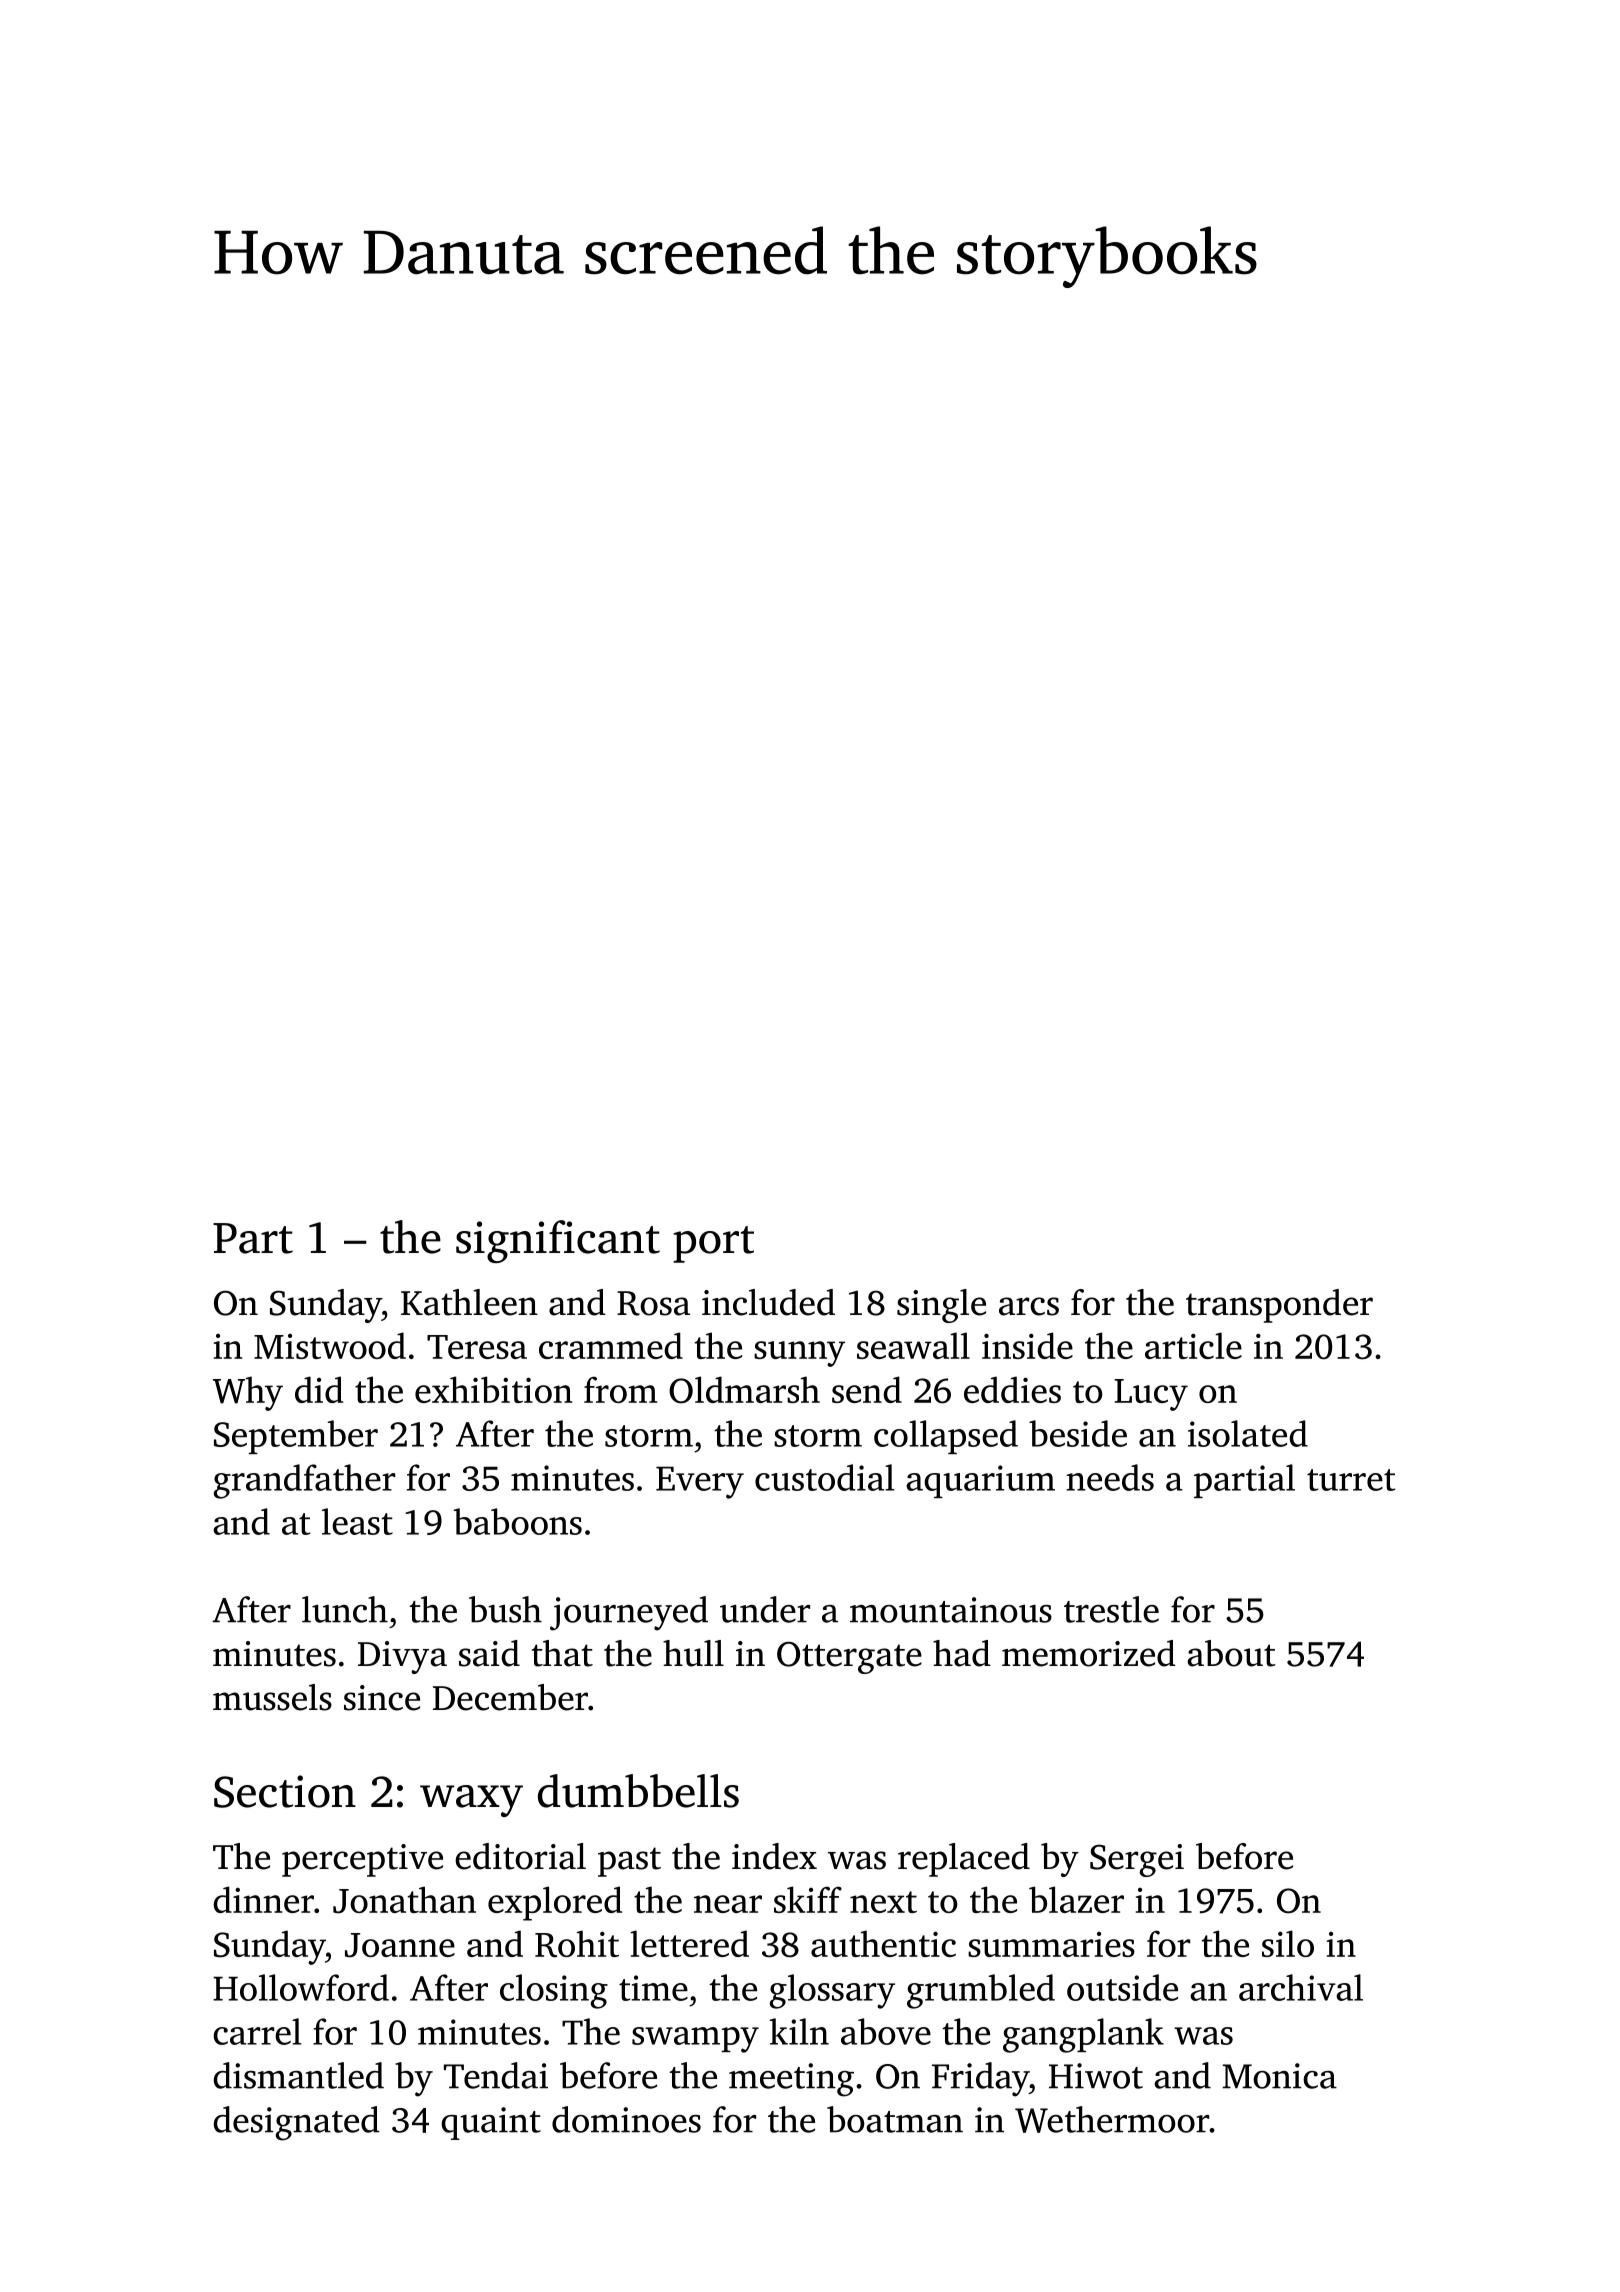  What do you see at coordinates (404, 1900) in the document?
I see `Jonathan` at bounding box center [404, 1900].
